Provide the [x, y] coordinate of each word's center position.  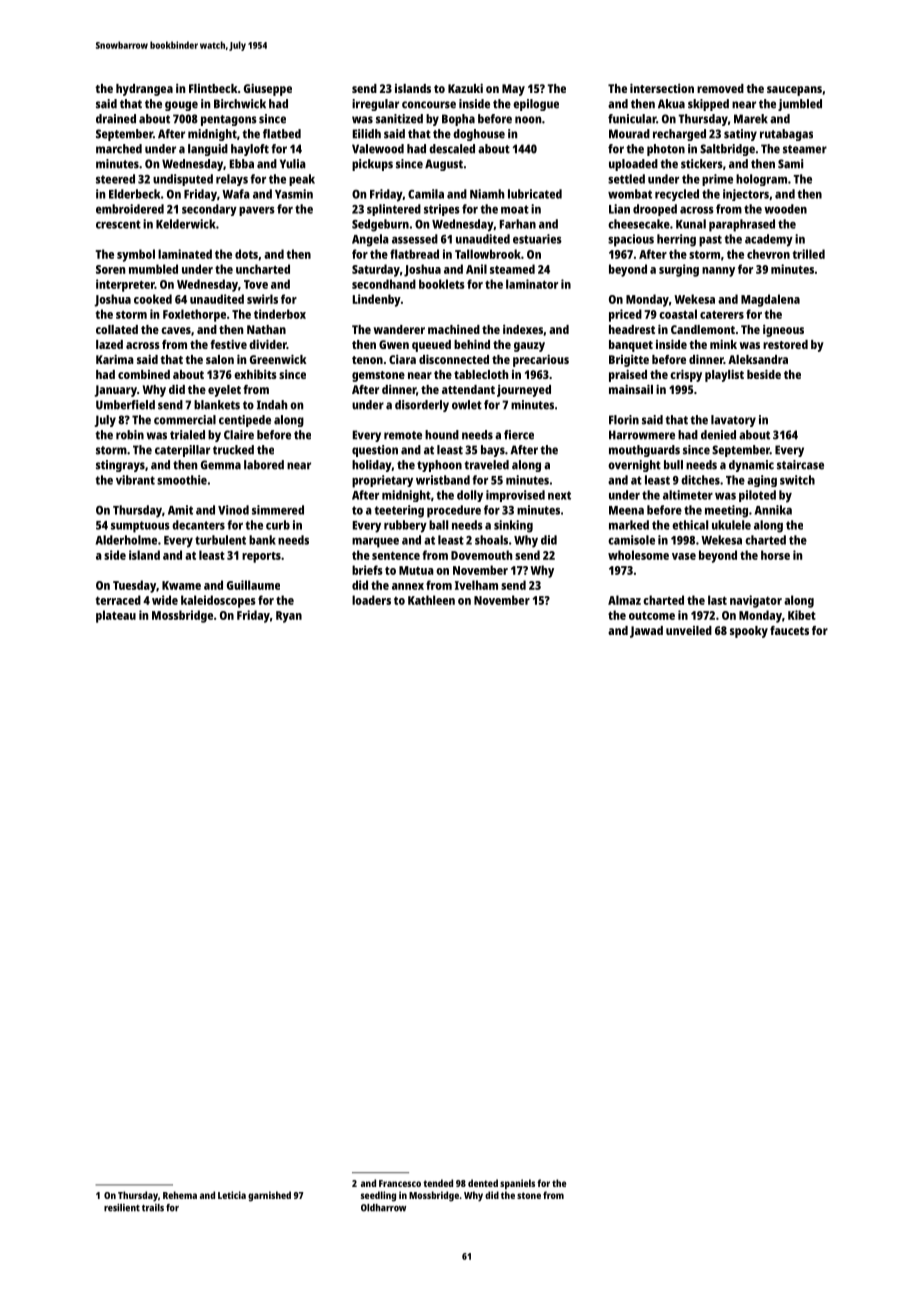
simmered [278, 510]
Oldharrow [383, 1208]
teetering [399, 511]
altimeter [688, 495]
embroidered [130, 209]
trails [153, 1208]
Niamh [487, 194]
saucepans [794, 91]
